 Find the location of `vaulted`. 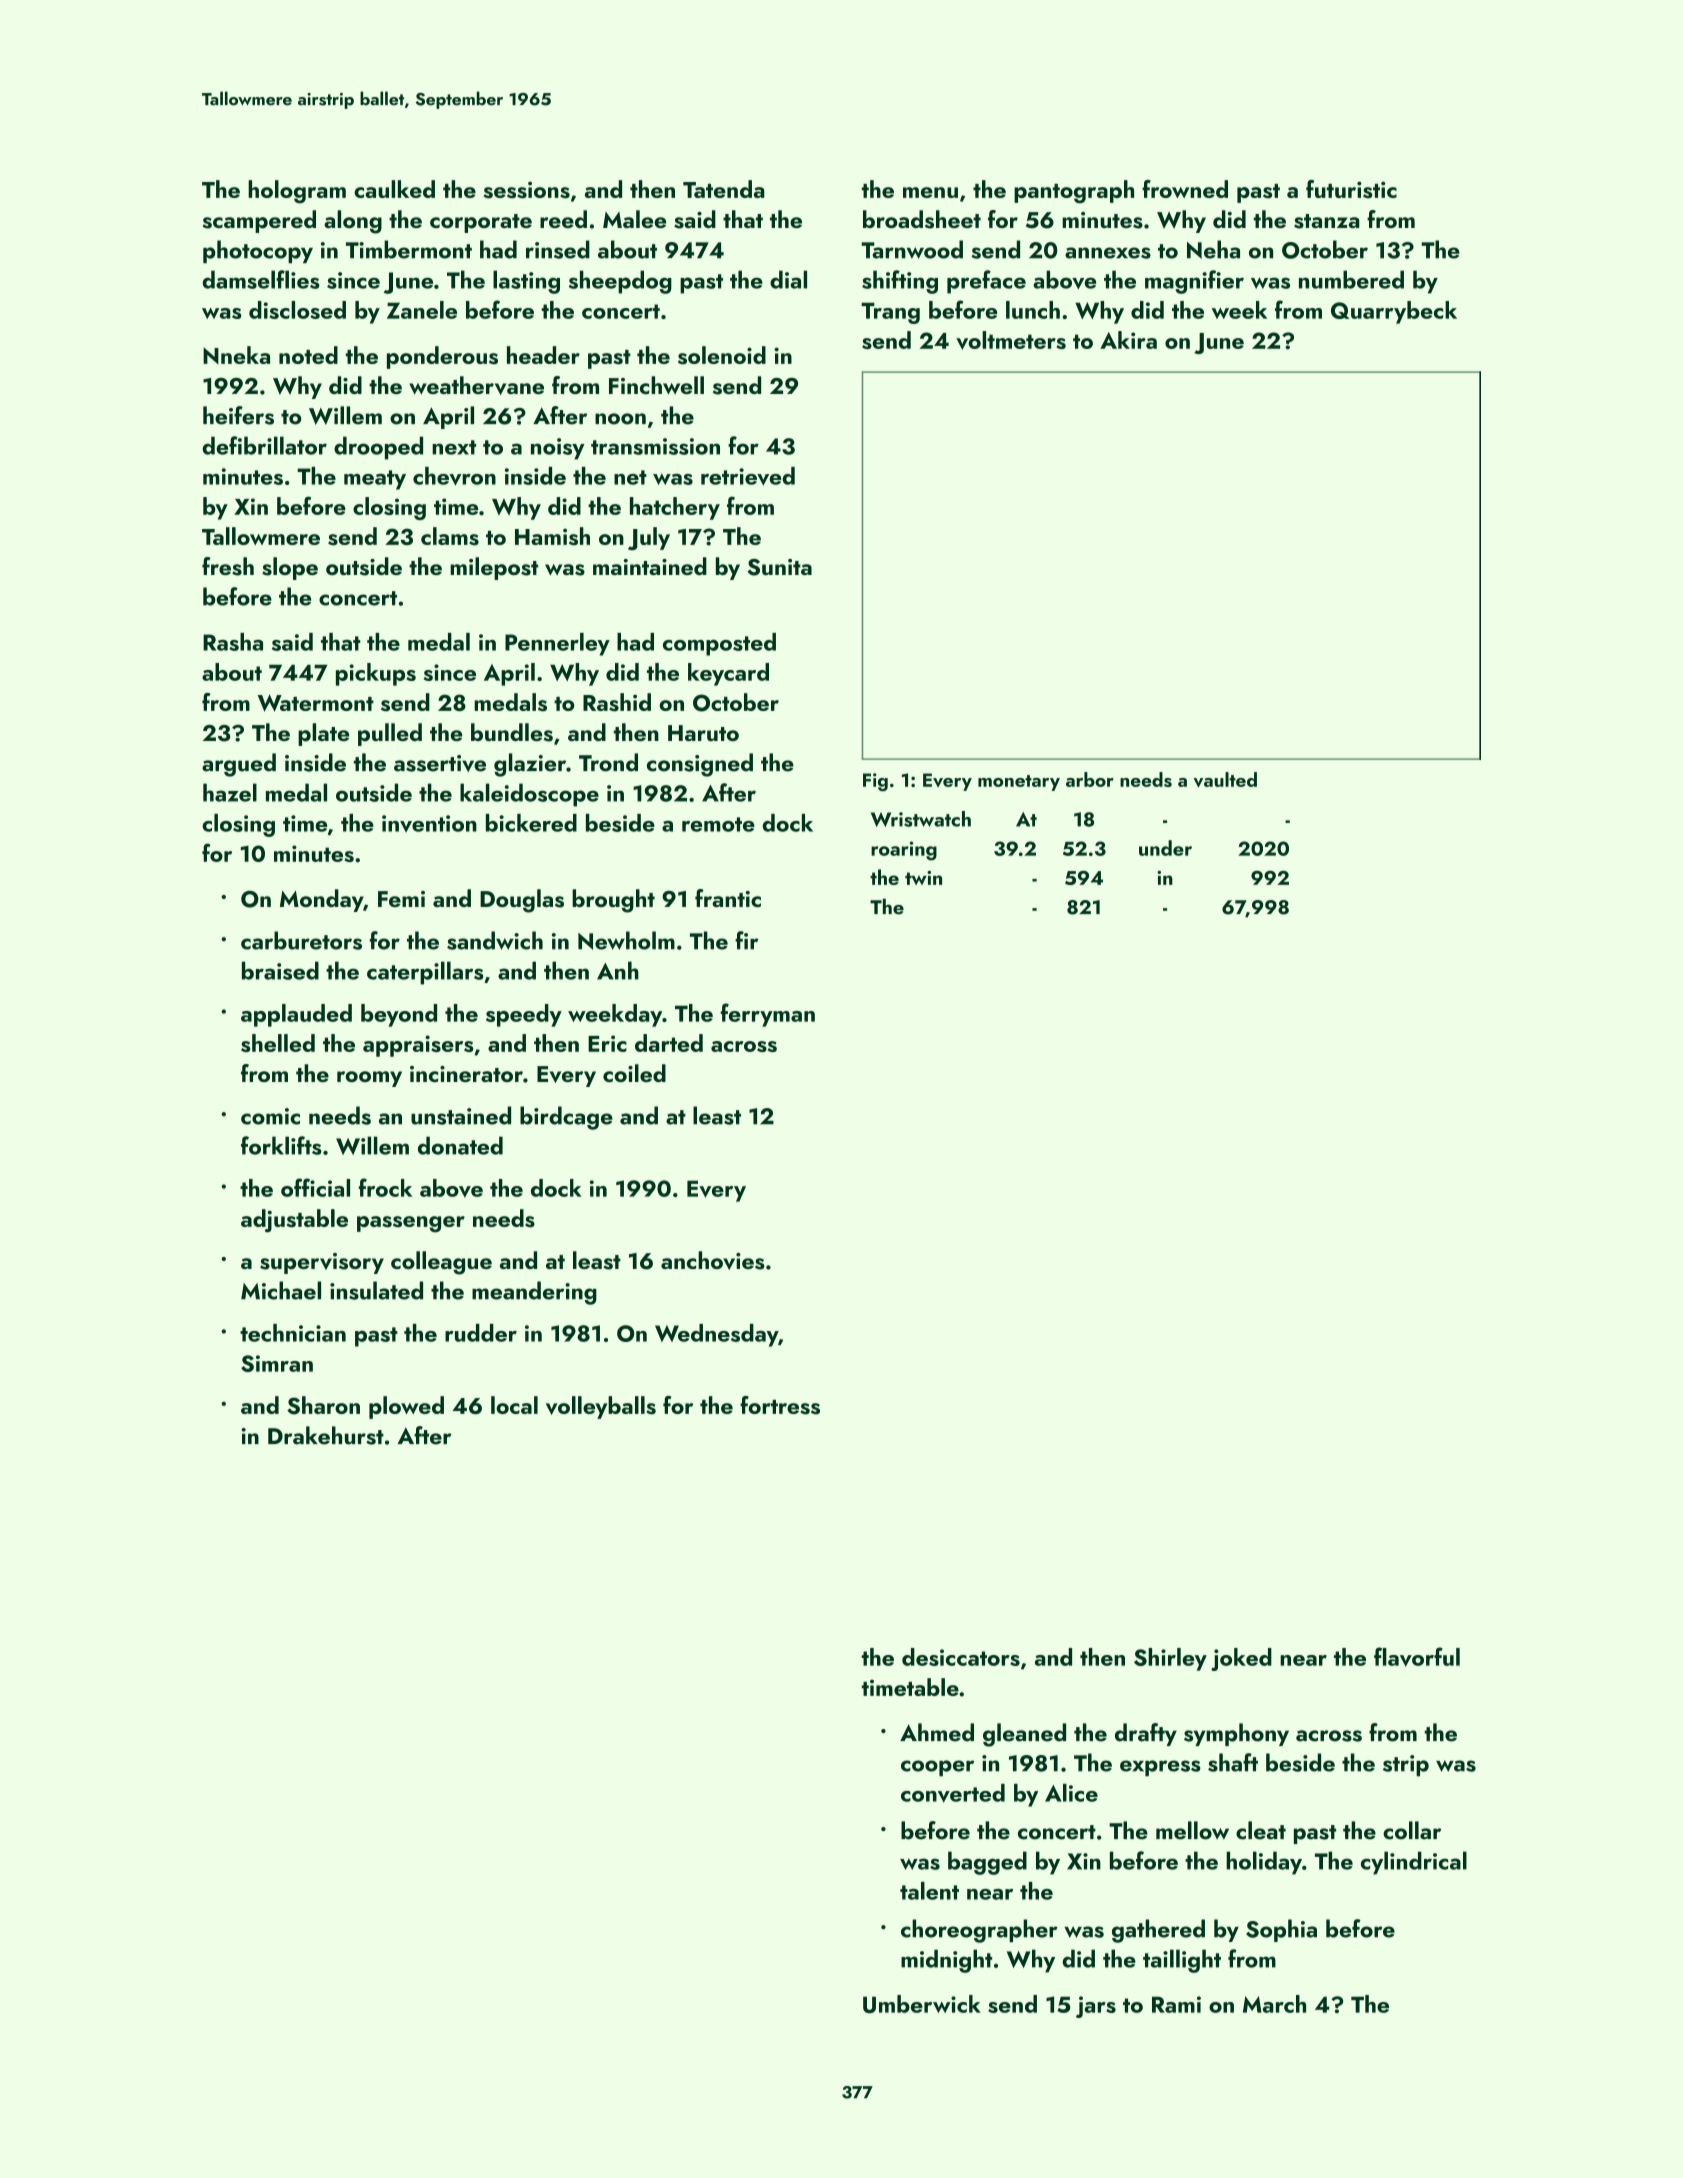

vaulted is located at coordinates (1225, 780).
